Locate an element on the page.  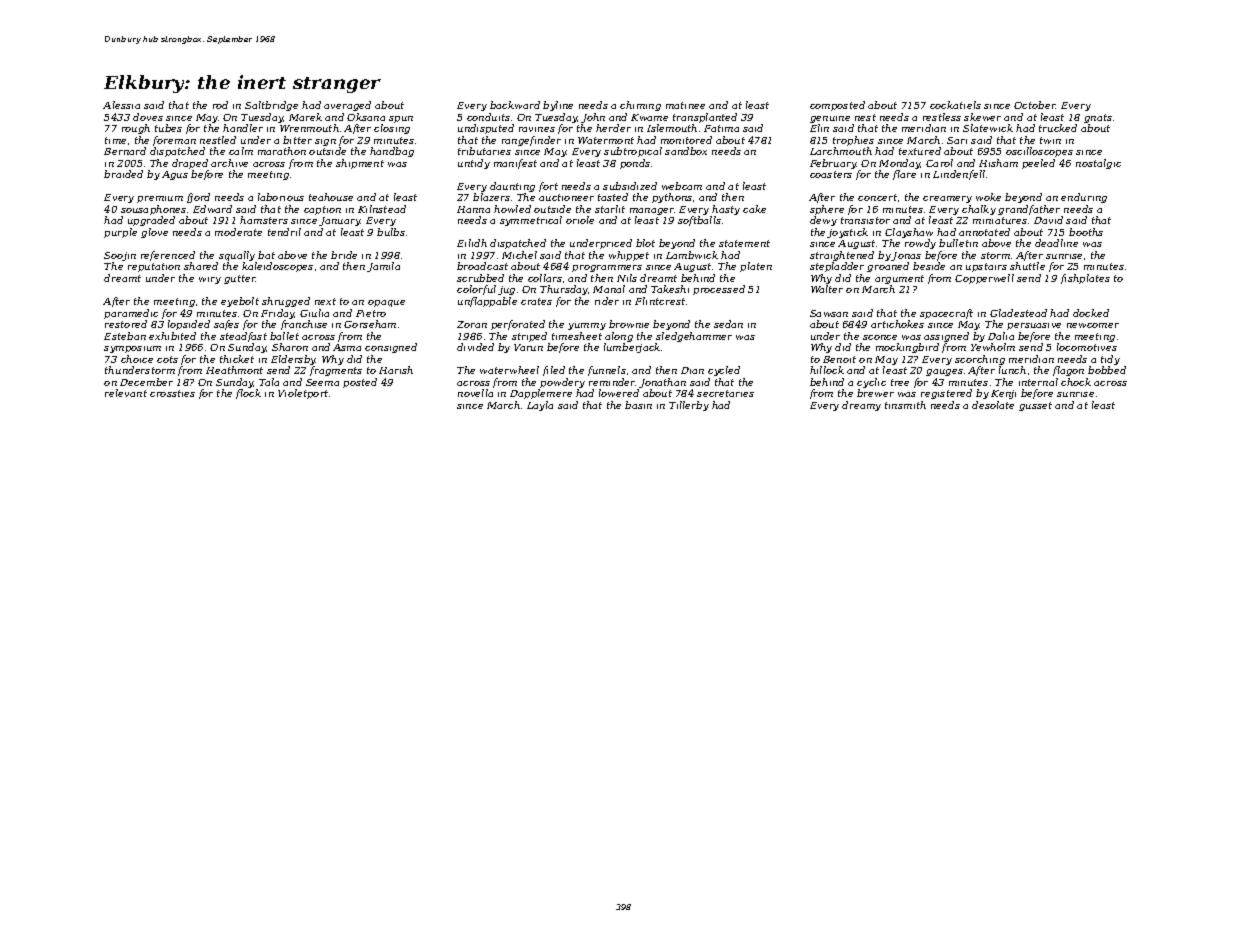
byline is located at coordinates (558, 106).
